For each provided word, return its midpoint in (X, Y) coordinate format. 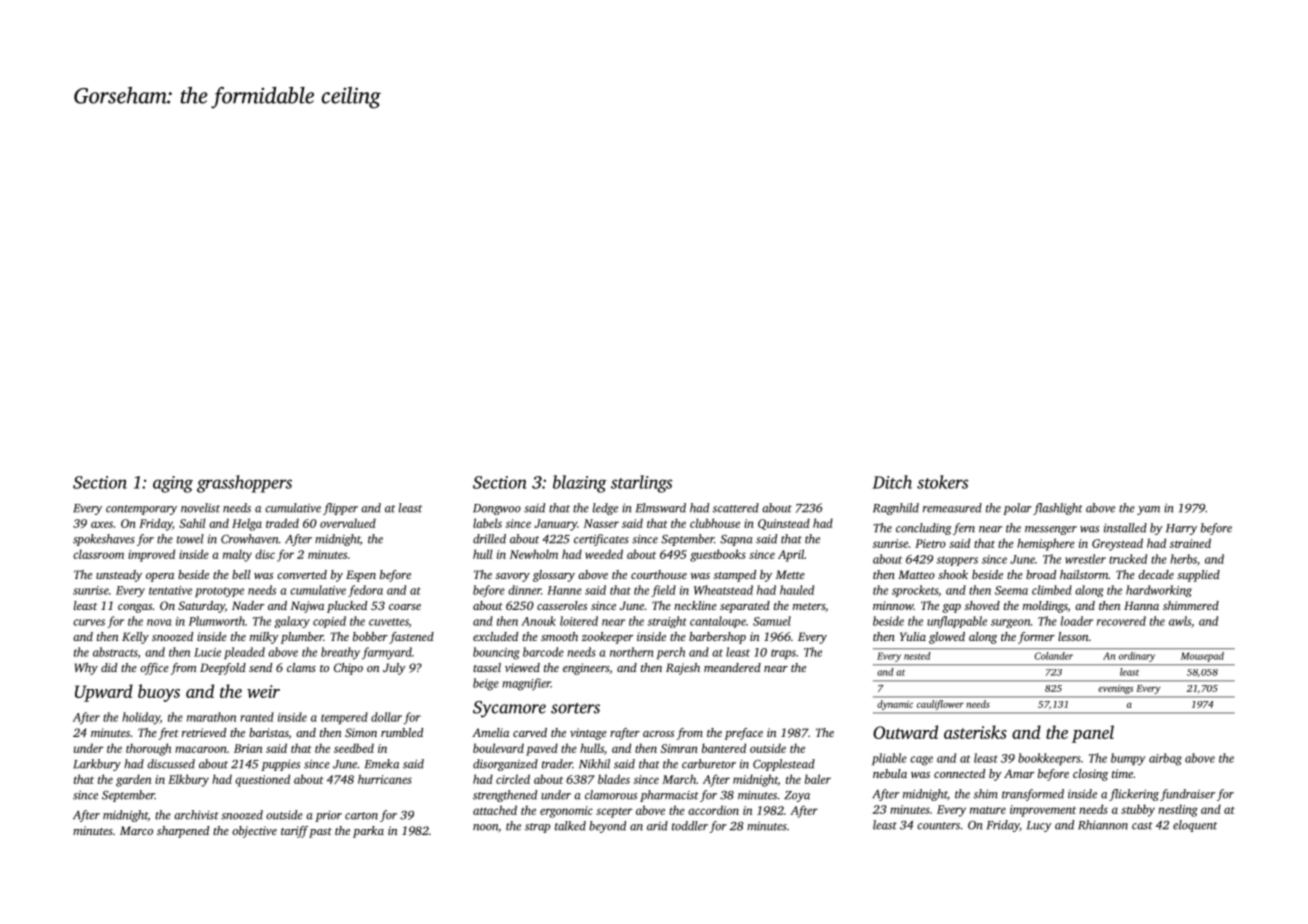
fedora (365, 591)
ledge (605, 509)
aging (173, 484)
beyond (607, 827)
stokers (942, 482)
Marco (136, 830)
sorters (575, 708)
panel (1093, 734)
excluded (495, 636)
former (1036, 638)
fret (169, 734)
